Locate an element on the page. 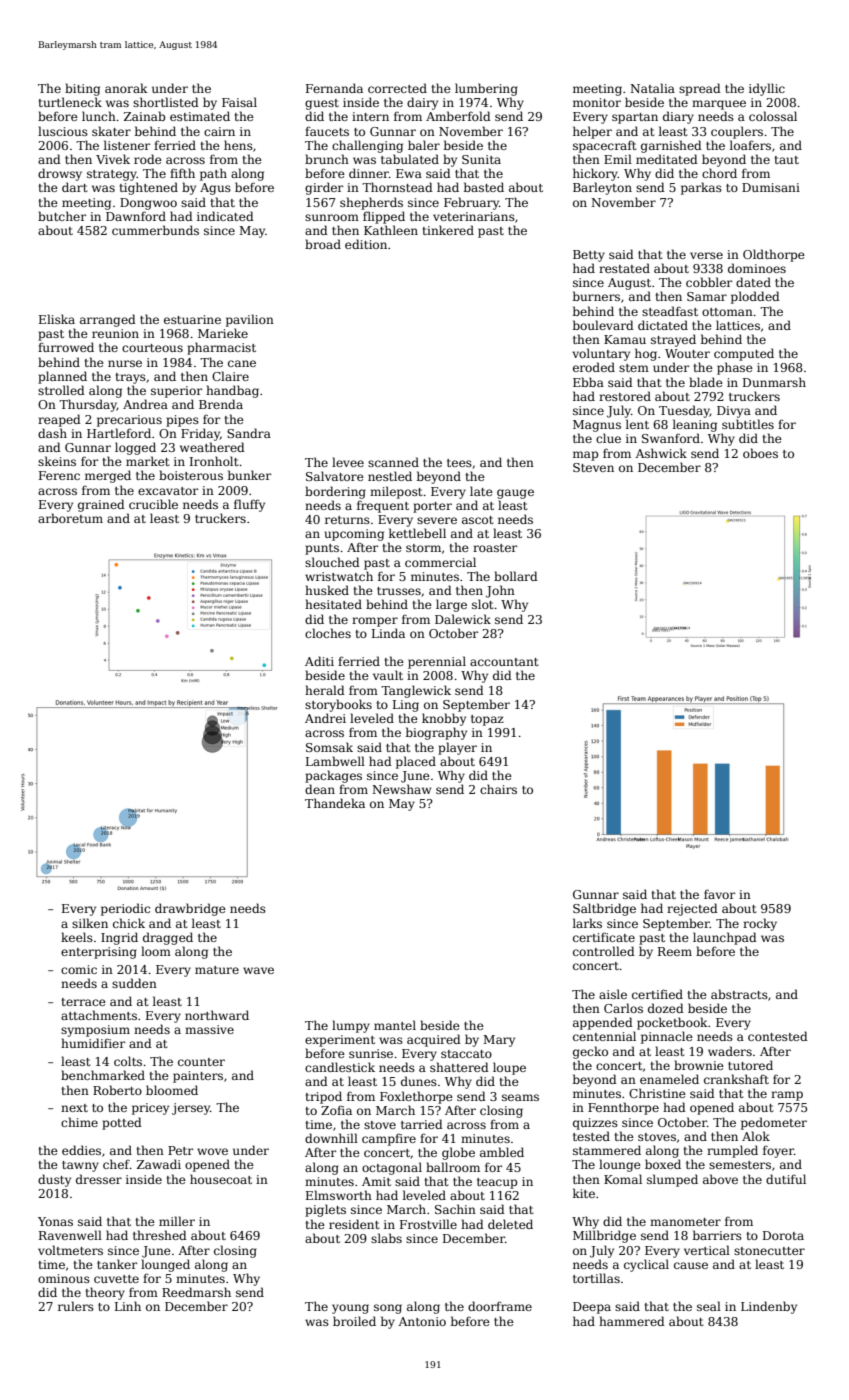  edition is located at coordinates (366, 244).
